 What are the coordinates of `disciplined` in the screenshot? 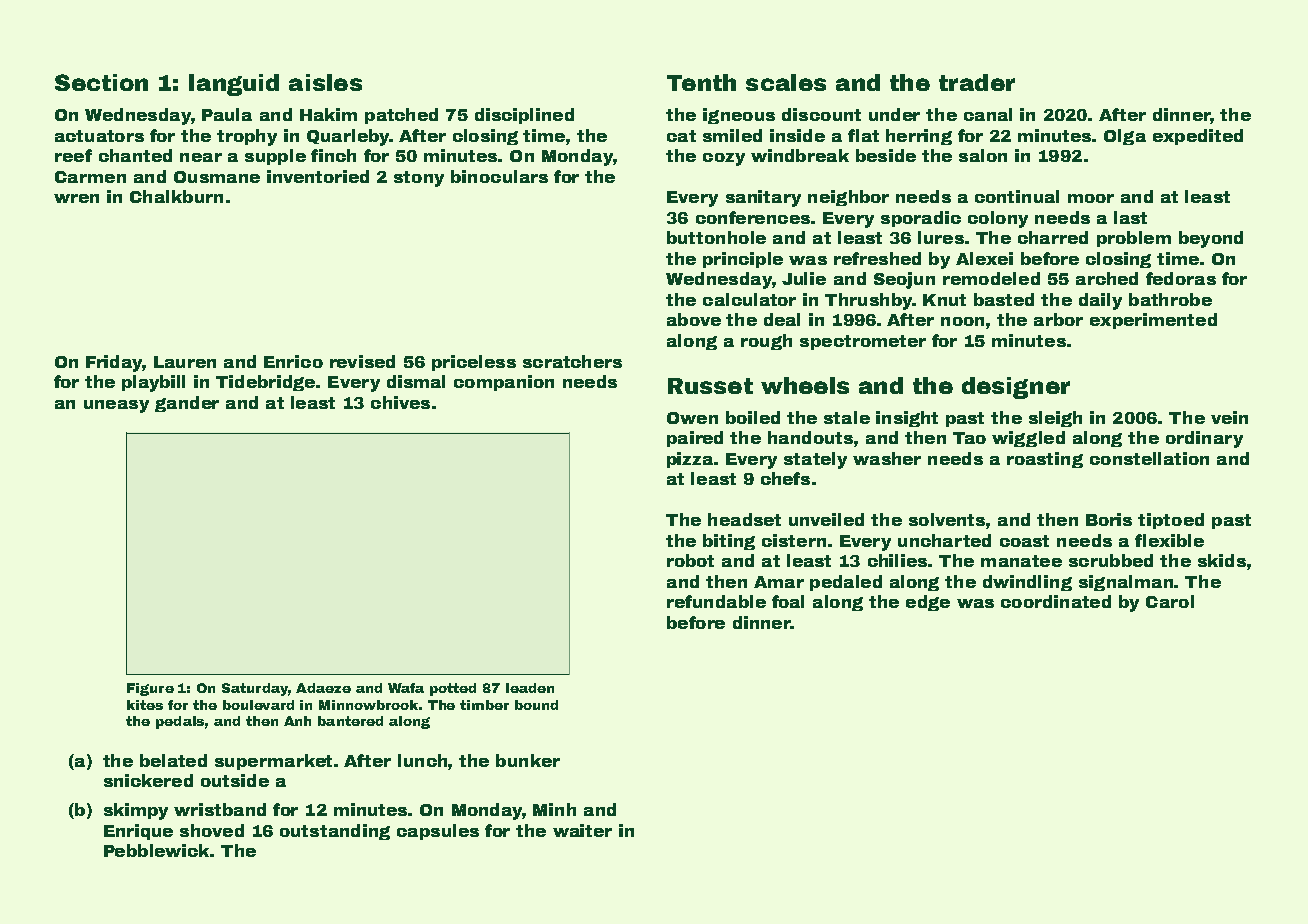 It's located at (524, 116).
